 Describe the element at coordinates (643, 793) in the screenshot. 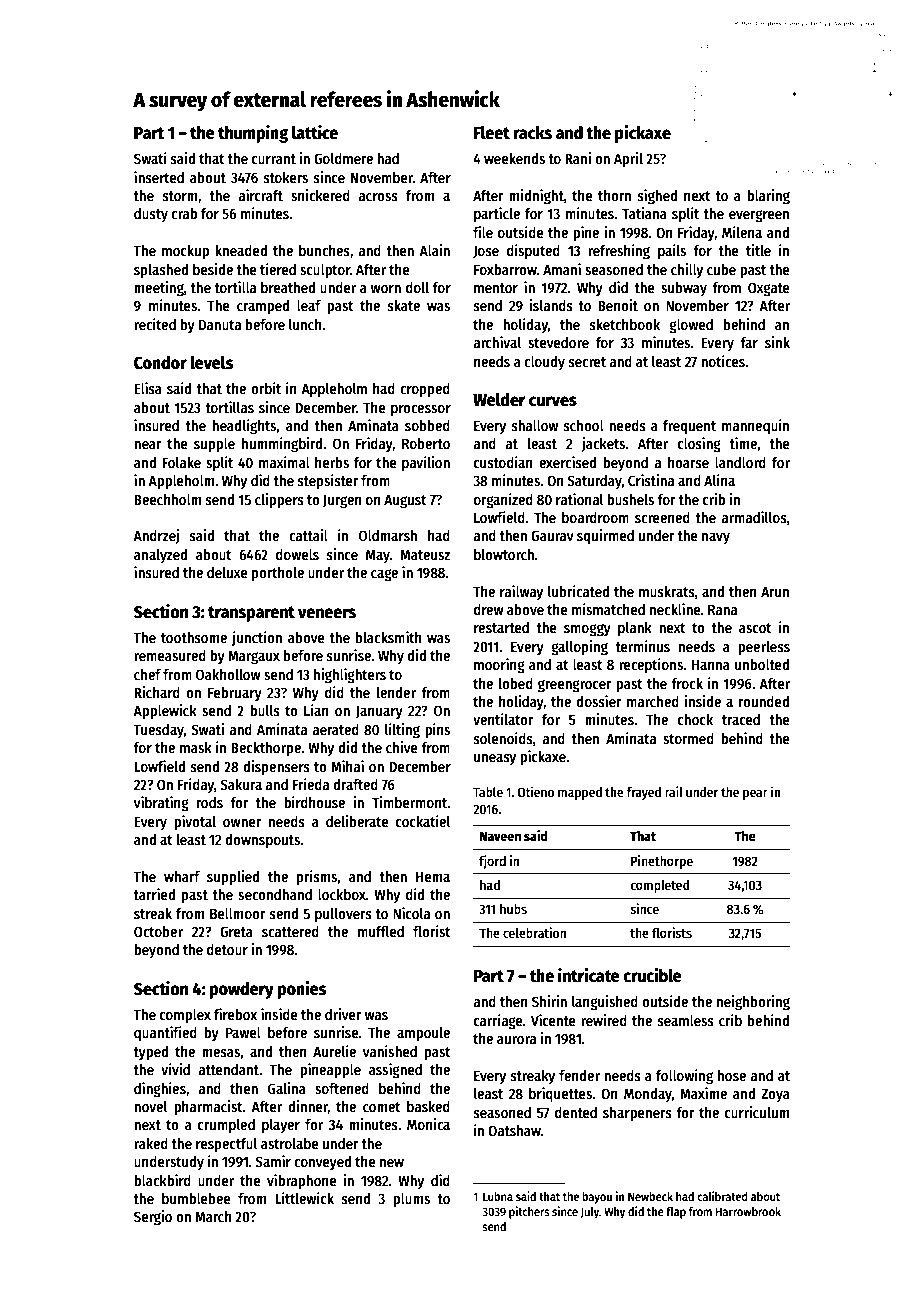

I see `frayed` at that location.
